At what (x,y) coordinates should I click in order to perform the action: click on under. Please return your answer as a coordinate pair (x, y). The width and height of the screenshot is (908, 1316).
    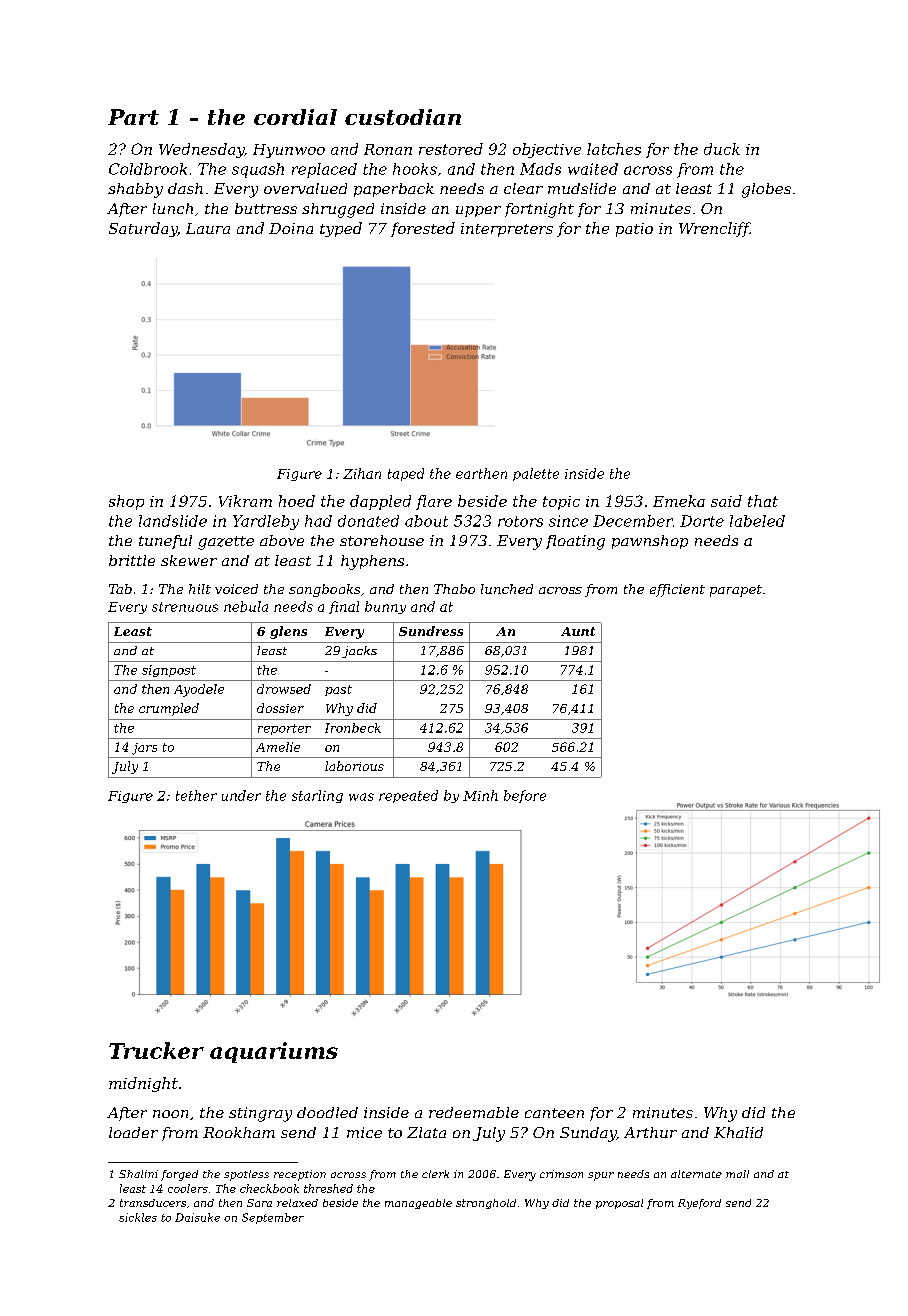
    Looking at the image, I should click on (241, 795).
